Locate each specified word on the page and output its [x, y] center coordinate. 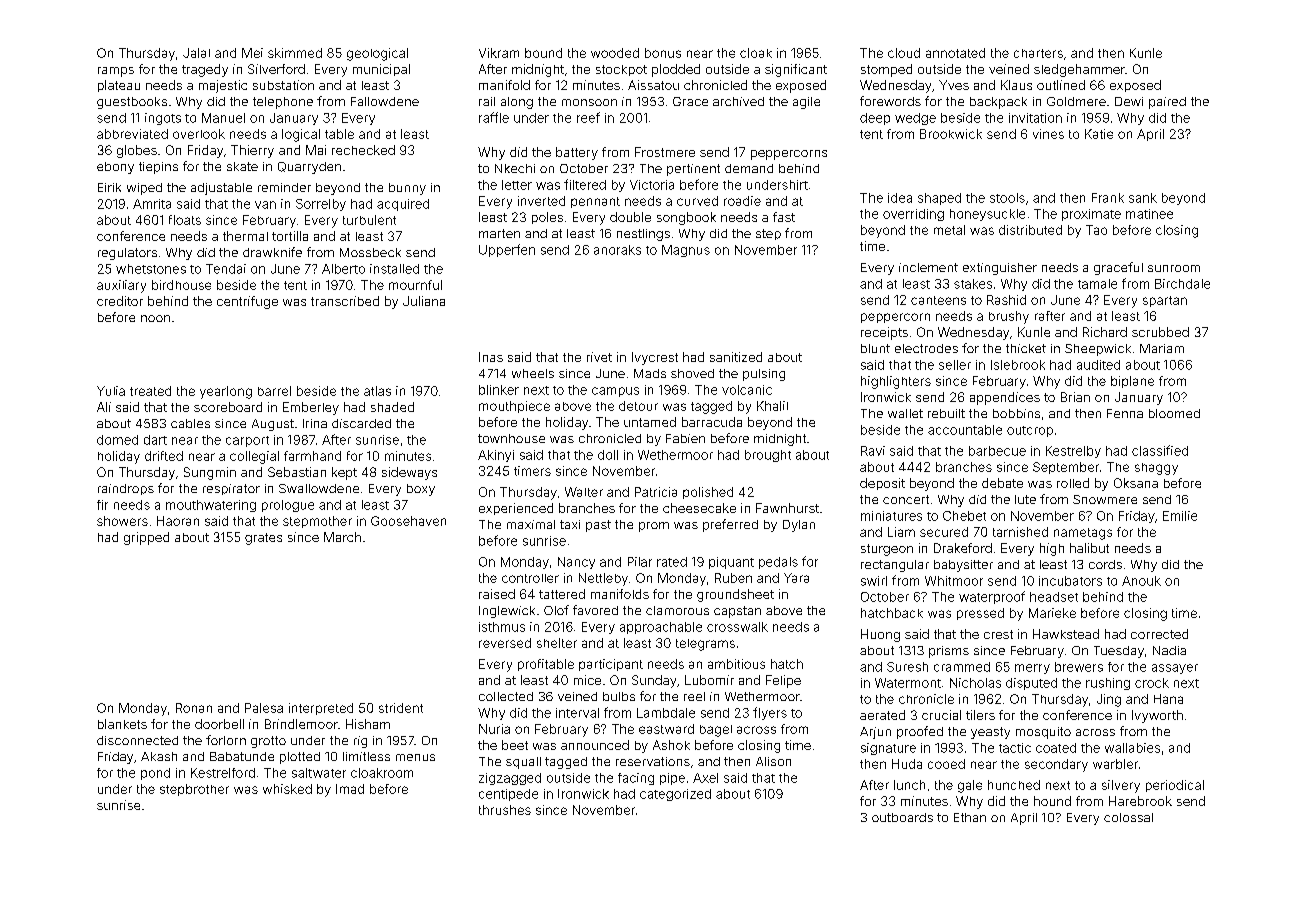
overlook [199, 134]
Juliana [424, 301]
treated [150, 391]
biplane [1132, 382]
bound [543, 53]
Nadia [1169, 650]
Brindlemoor [301, 724]
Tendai [226, 269]
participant [611, 665]
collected [506, 696]
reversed [505, 643]
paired [1167, 103]
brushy [1009, 317]
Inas [491, 357]
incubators [1070, 581]
